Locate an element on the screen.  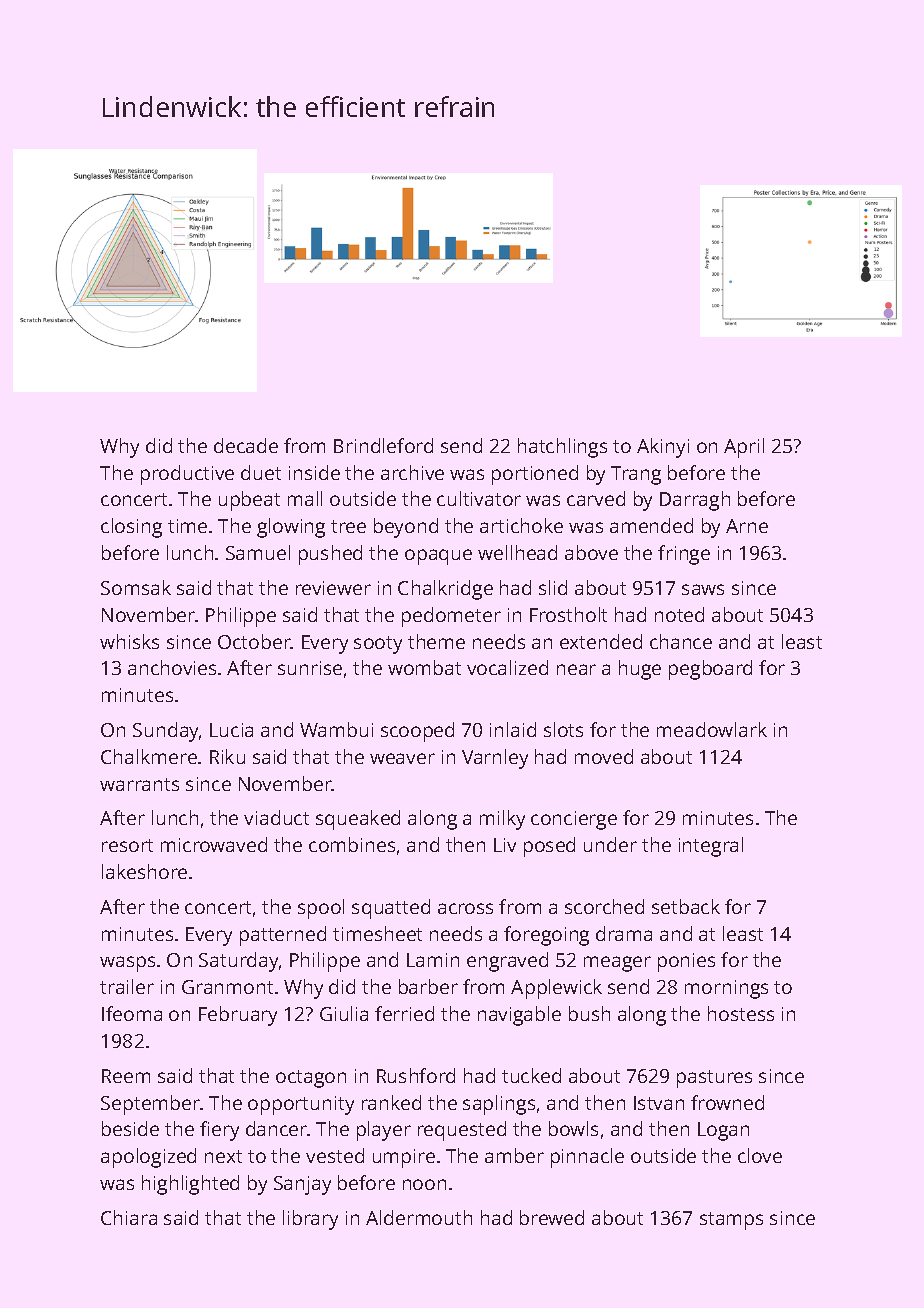
Liv is located at coordinates (505, 845).
